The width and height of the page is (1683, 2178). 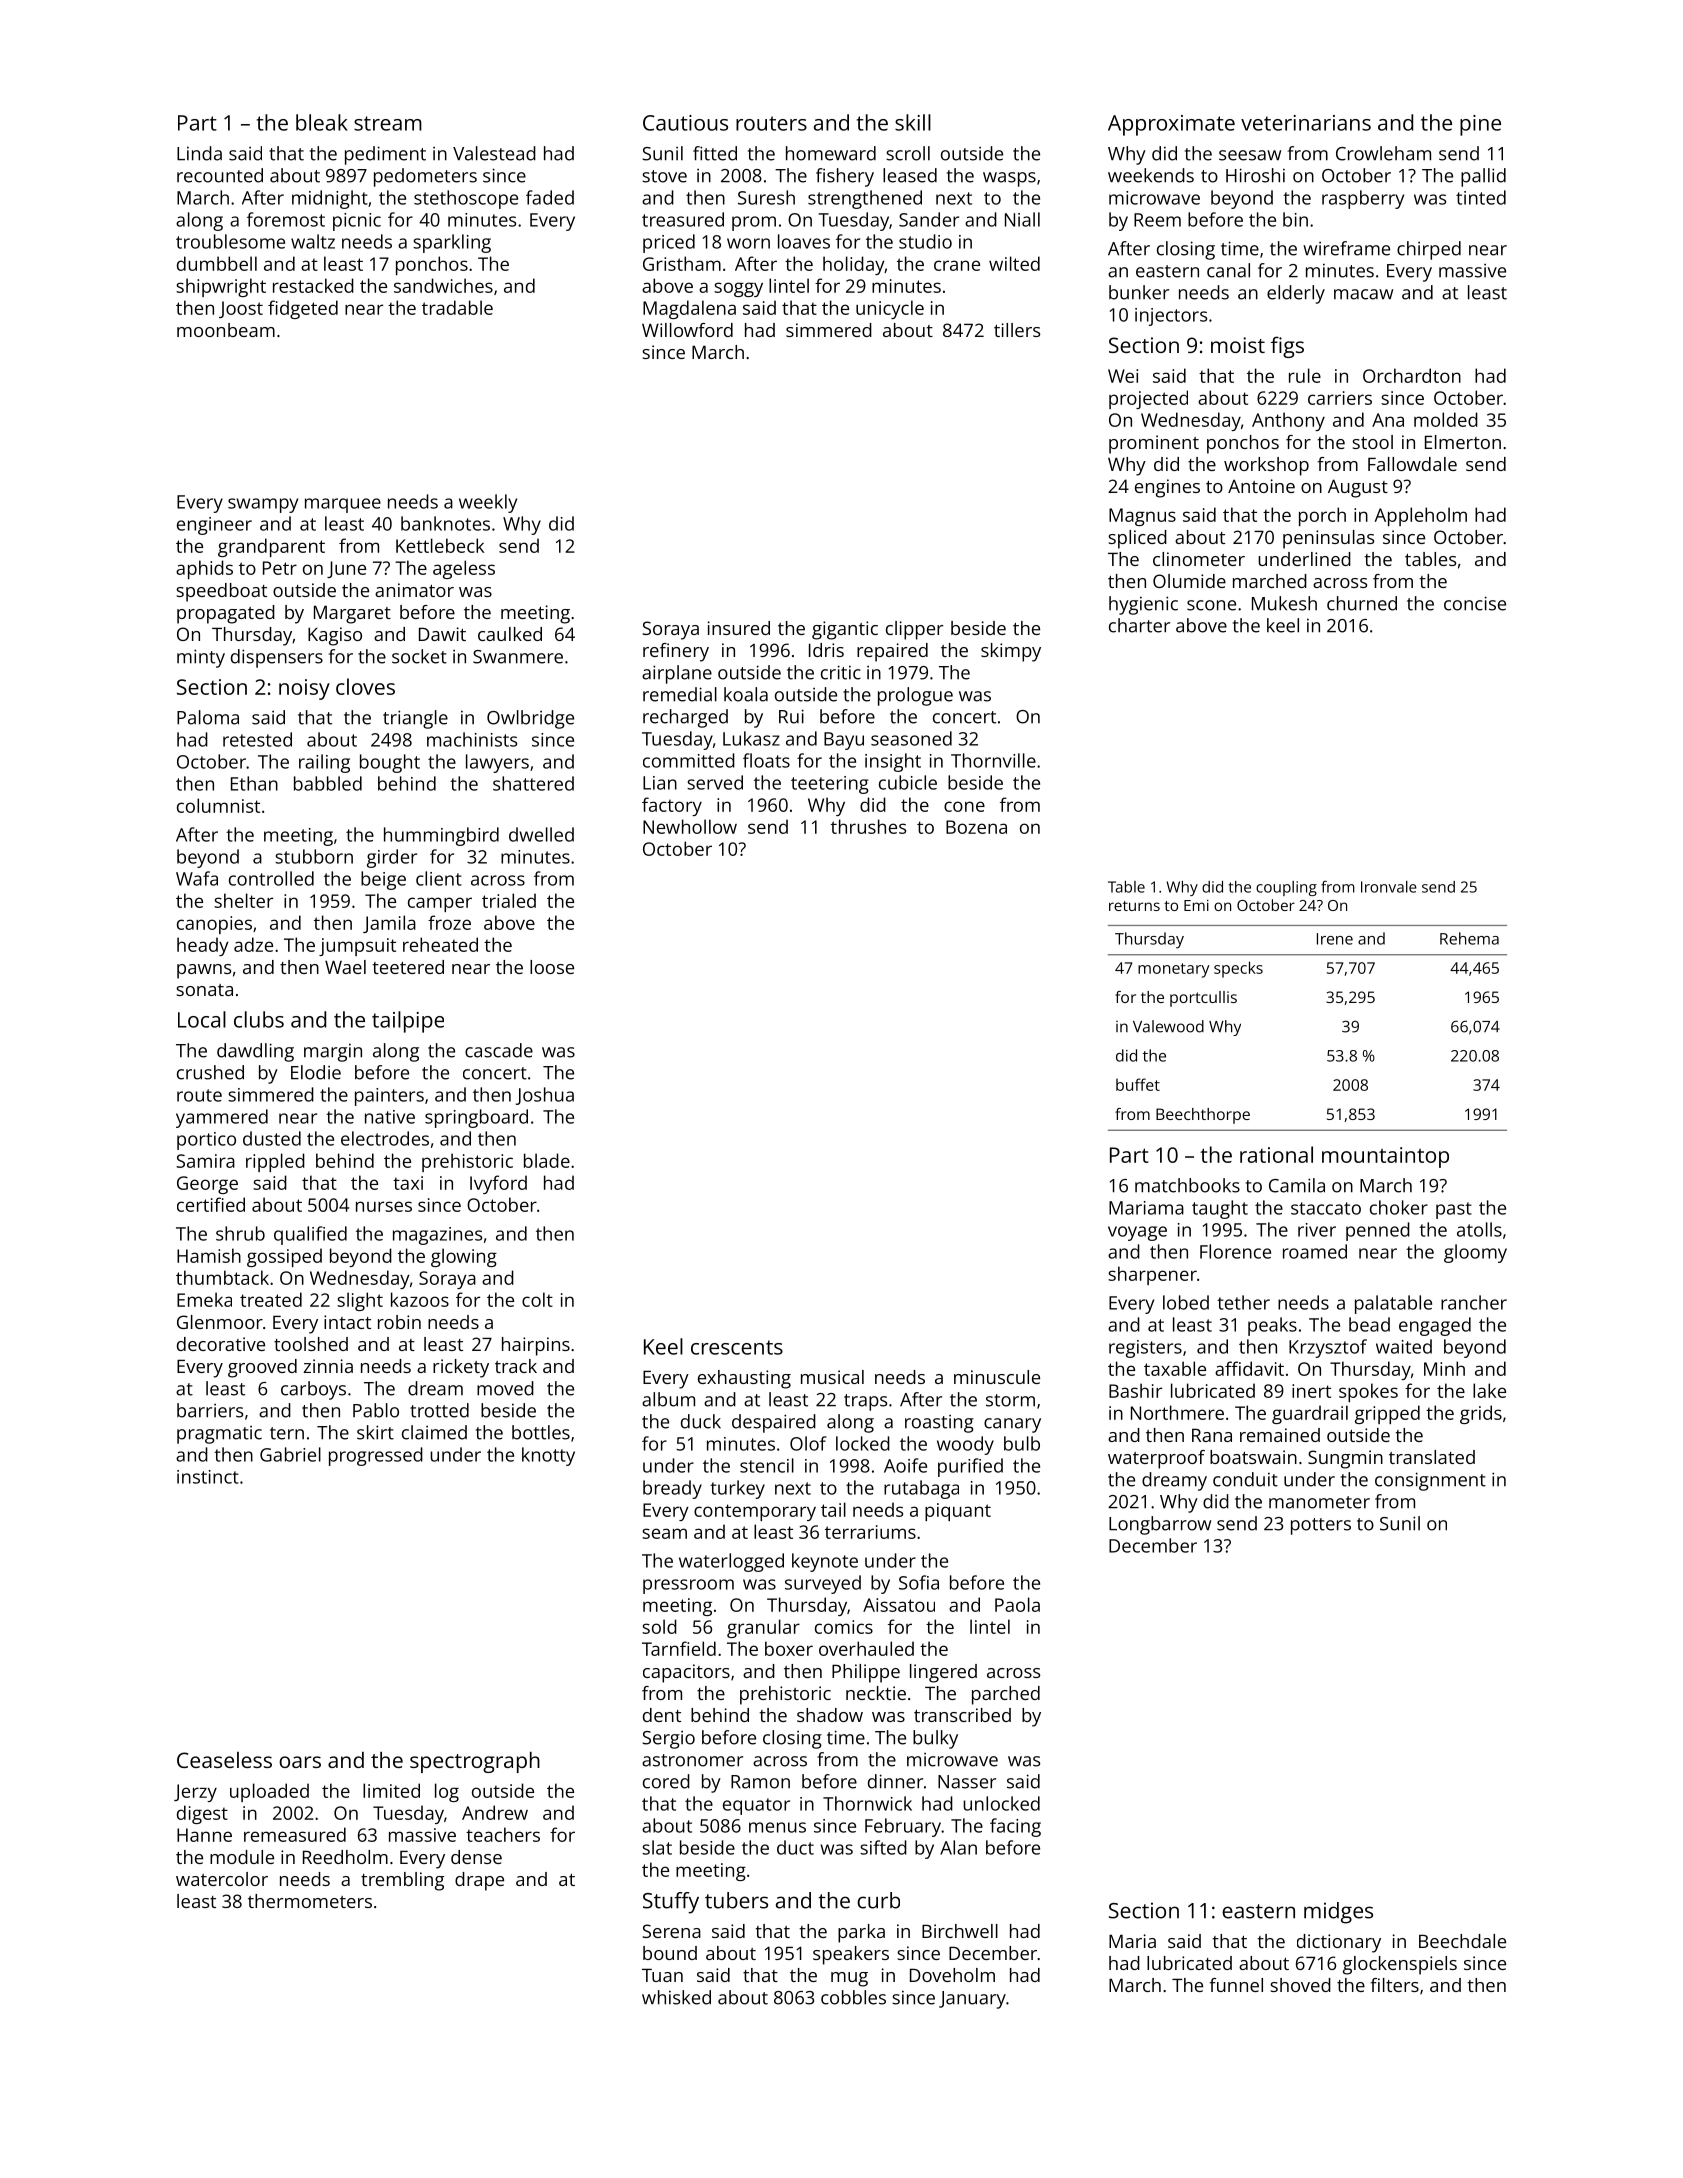 What do you see at coordinates (1462, 1941) in the page?
I see `Beechdale` at bounding box center [1462, 1941].
